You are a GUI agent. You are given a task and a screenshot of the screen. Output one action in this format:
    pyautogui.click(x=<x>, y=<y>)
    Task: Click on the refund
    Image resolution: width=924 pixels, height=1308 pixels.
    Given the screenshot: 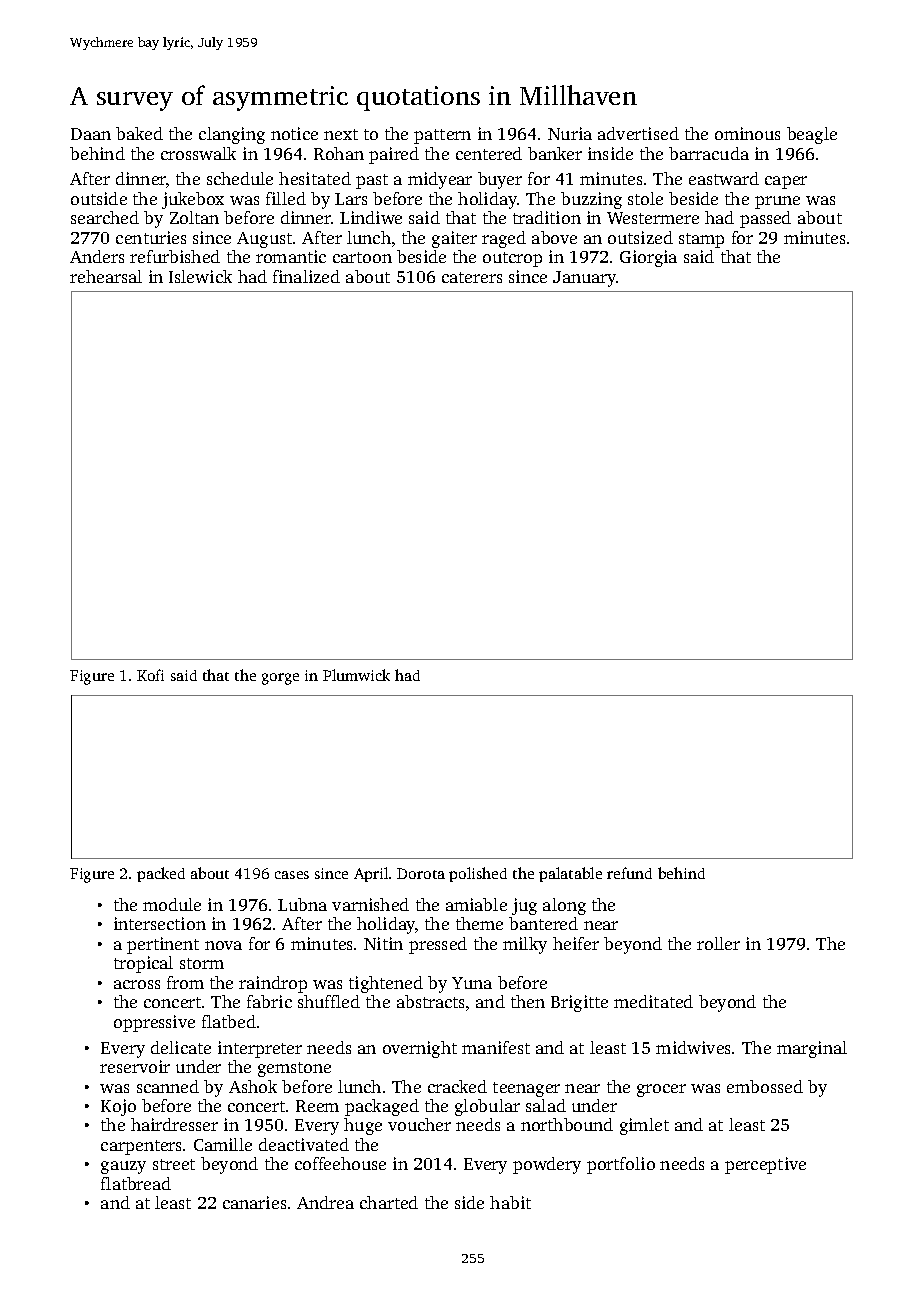 What is the action you would take?
    pyautogui.click(x=629, y=873)
